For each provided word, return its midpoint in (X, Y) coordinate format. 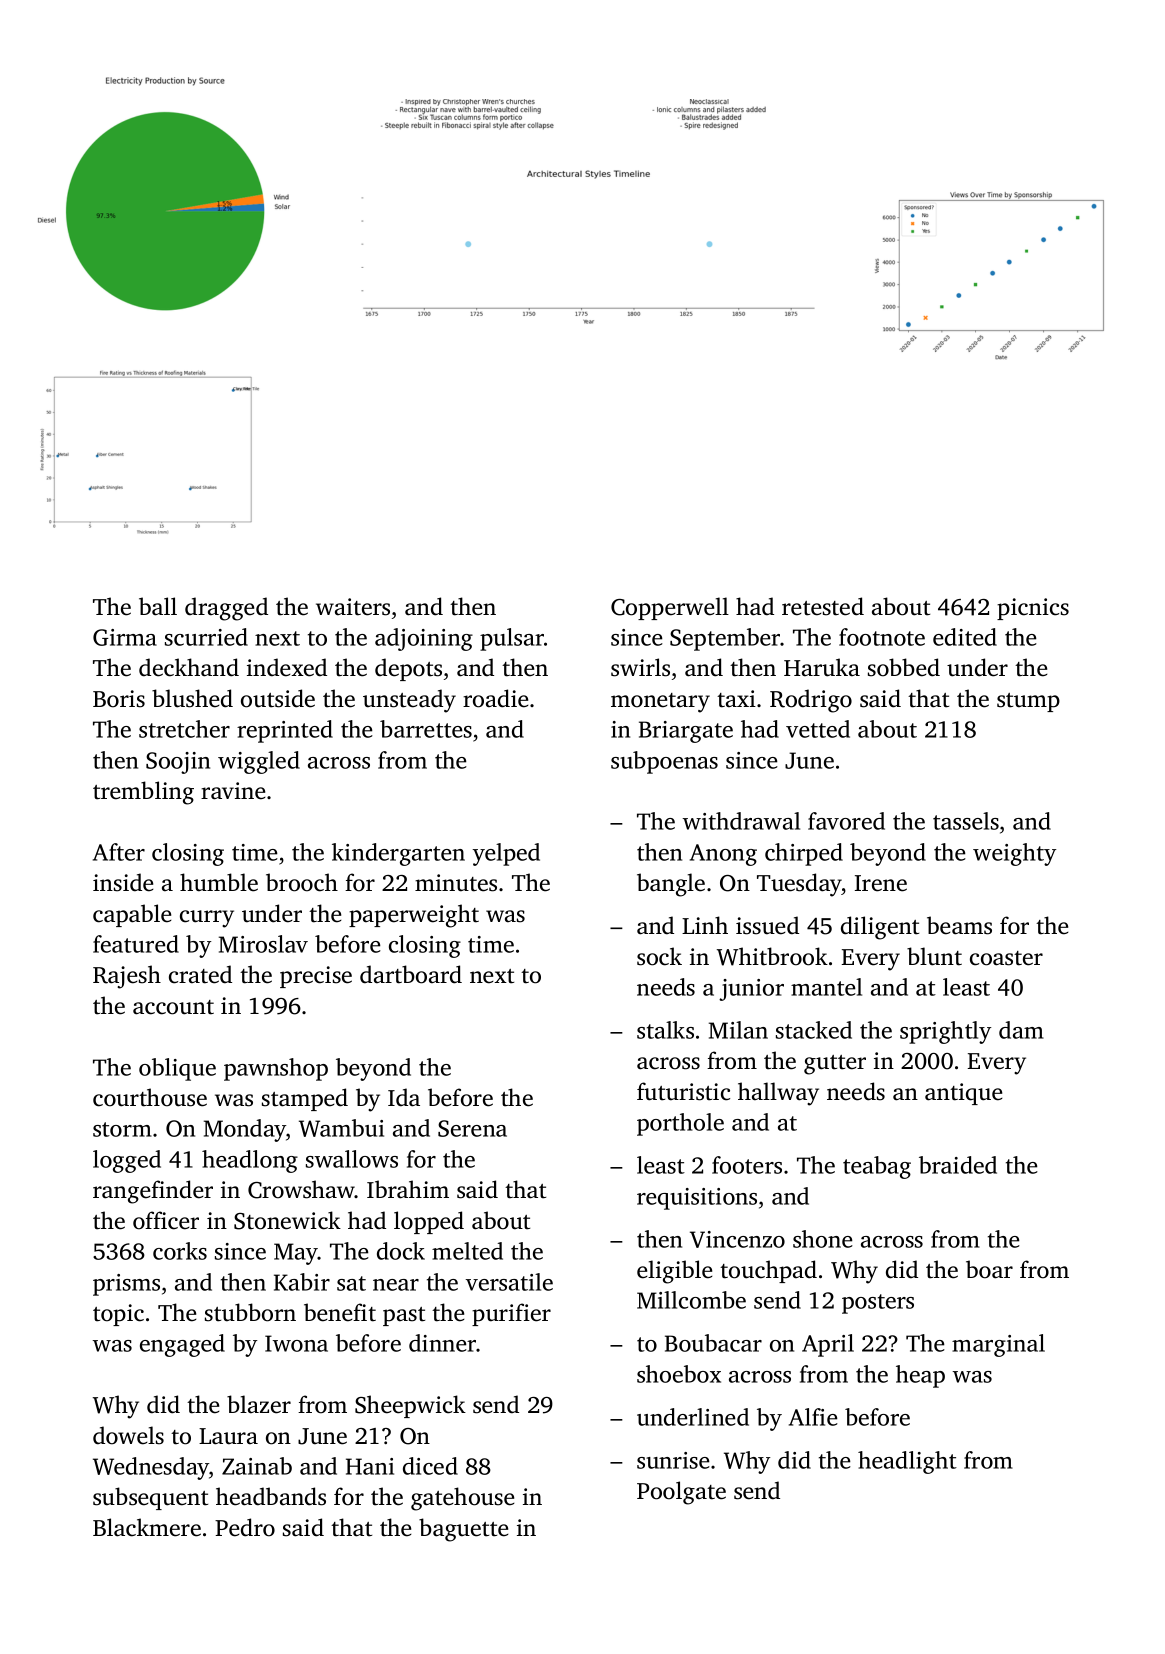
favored (846, 821)
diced (430, 1466)
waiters (353, 607)
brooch (302, 882)
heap (920, 1376)
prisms (126, 1285)
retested (823, 606)
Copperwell (670, 608)
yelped (506, 854)
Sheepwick (410, 1406)
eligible (674, 1272)
